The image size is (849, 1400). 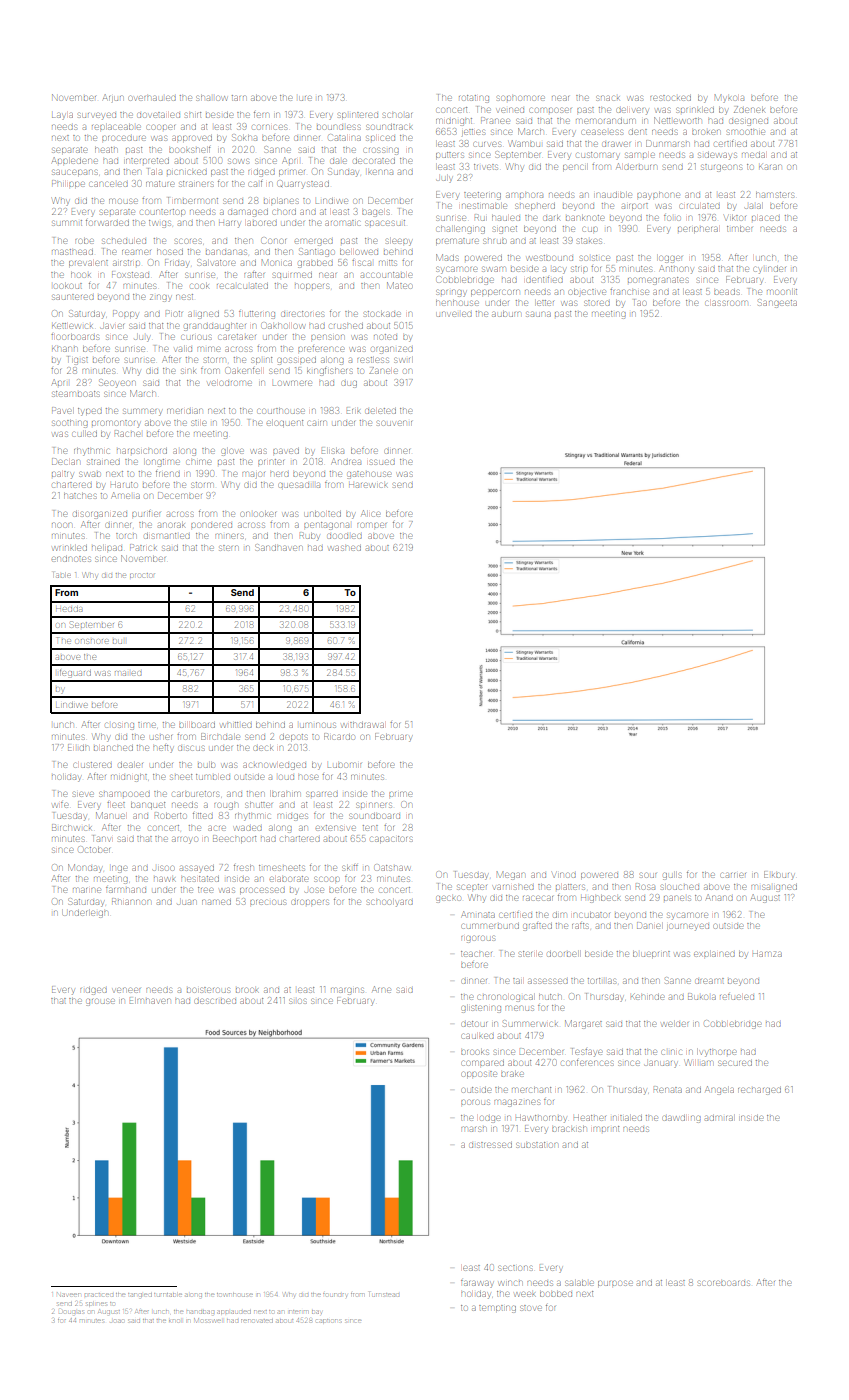 What do you see at coordinates (759, 1091) in the document?
I see `recharged` at bounding box center [759, 1091].
